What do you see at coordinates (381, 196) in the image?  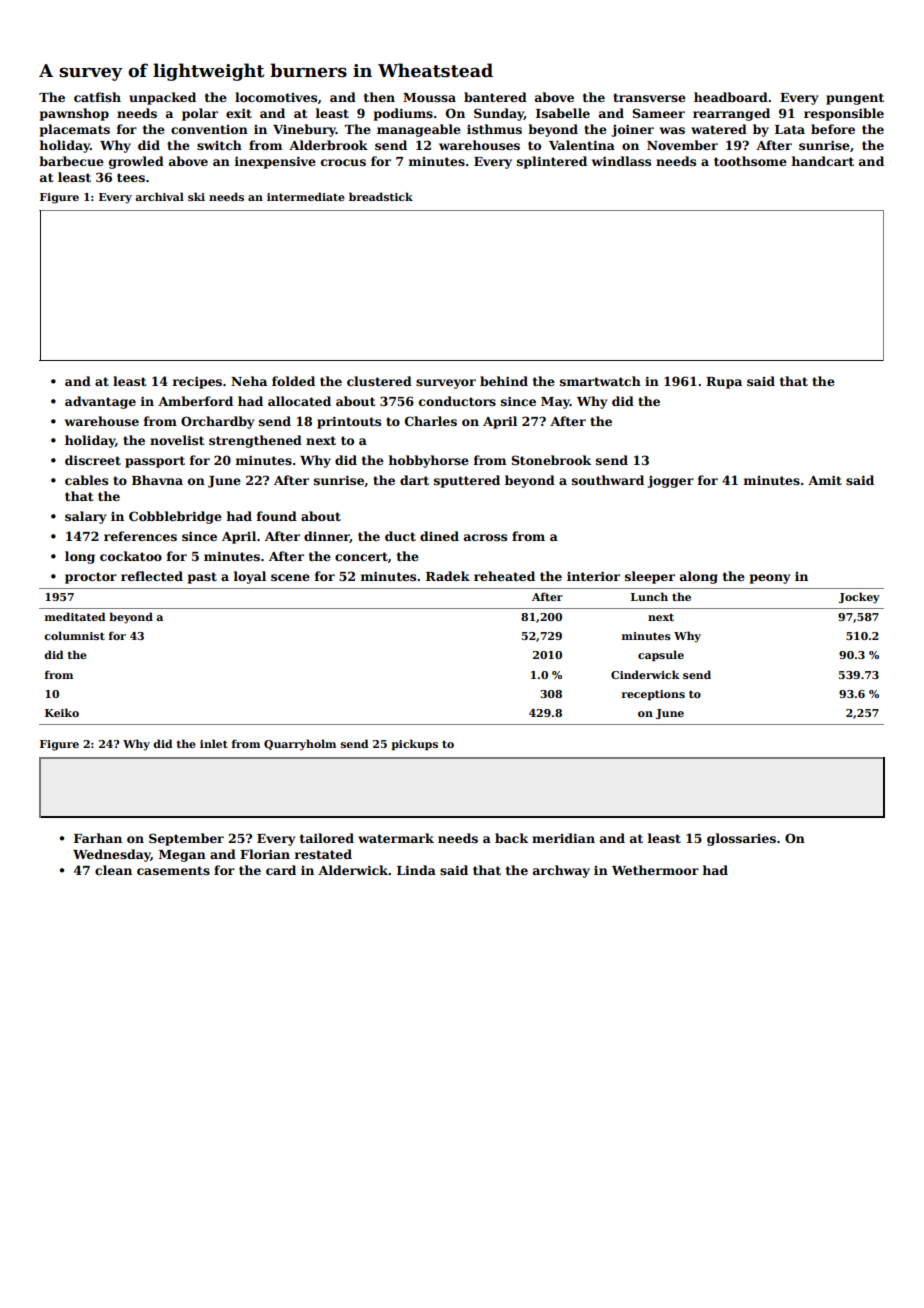 I see `breadstick` at bounding box center [381, 196].
